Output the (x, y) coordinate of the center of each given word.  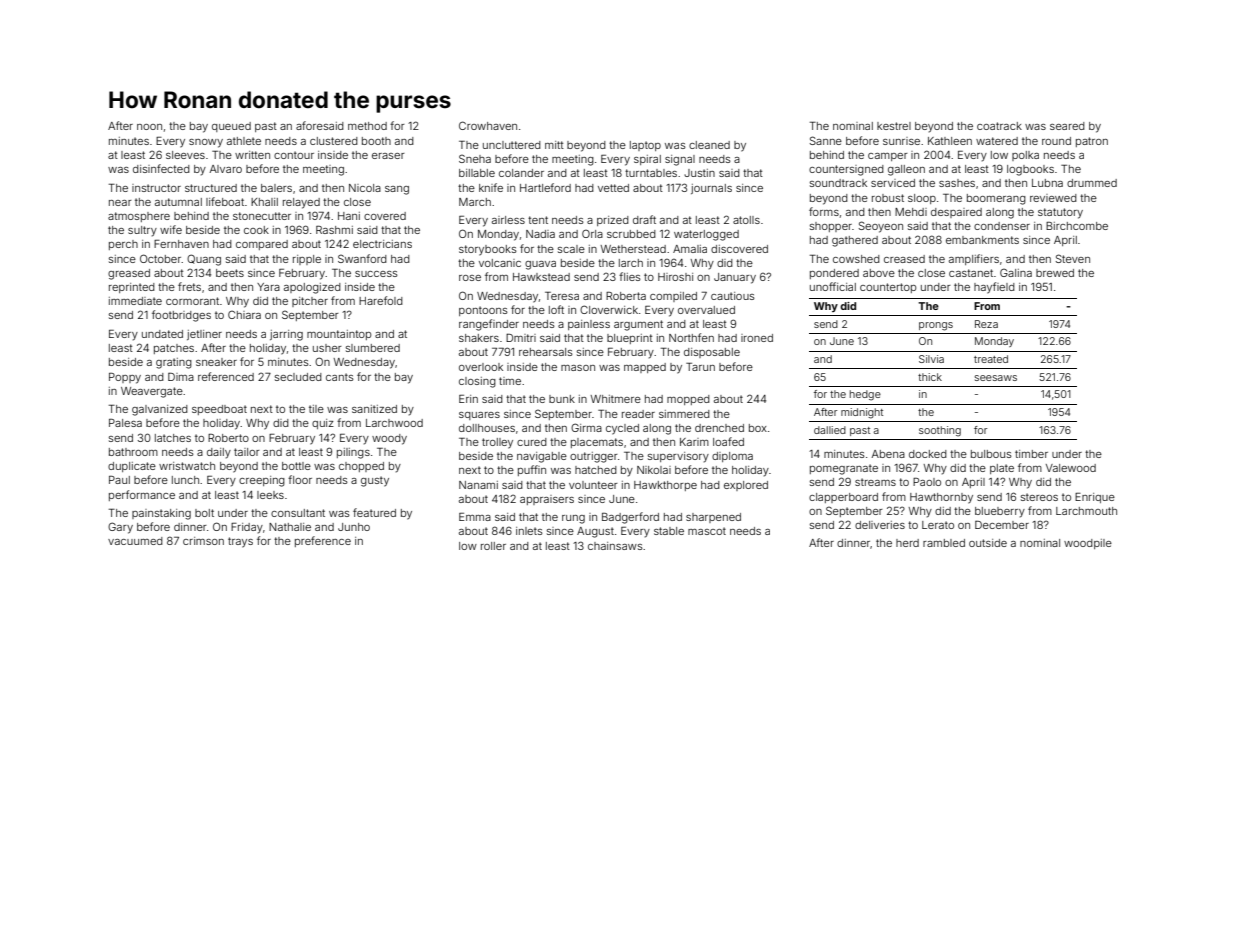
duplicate (132, 467)
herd (907, 543)
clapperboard (843, 498)
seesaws (996, 378)
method (367, 126)
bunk (562, 399)
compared (262, 245)
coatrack (999, 126)
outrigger (594, 457)
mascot (707, 531)
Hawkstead (541, 277)
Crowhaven (488, 125)
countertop (888, 288)
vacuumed (135, 541)
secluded (298, 377)
